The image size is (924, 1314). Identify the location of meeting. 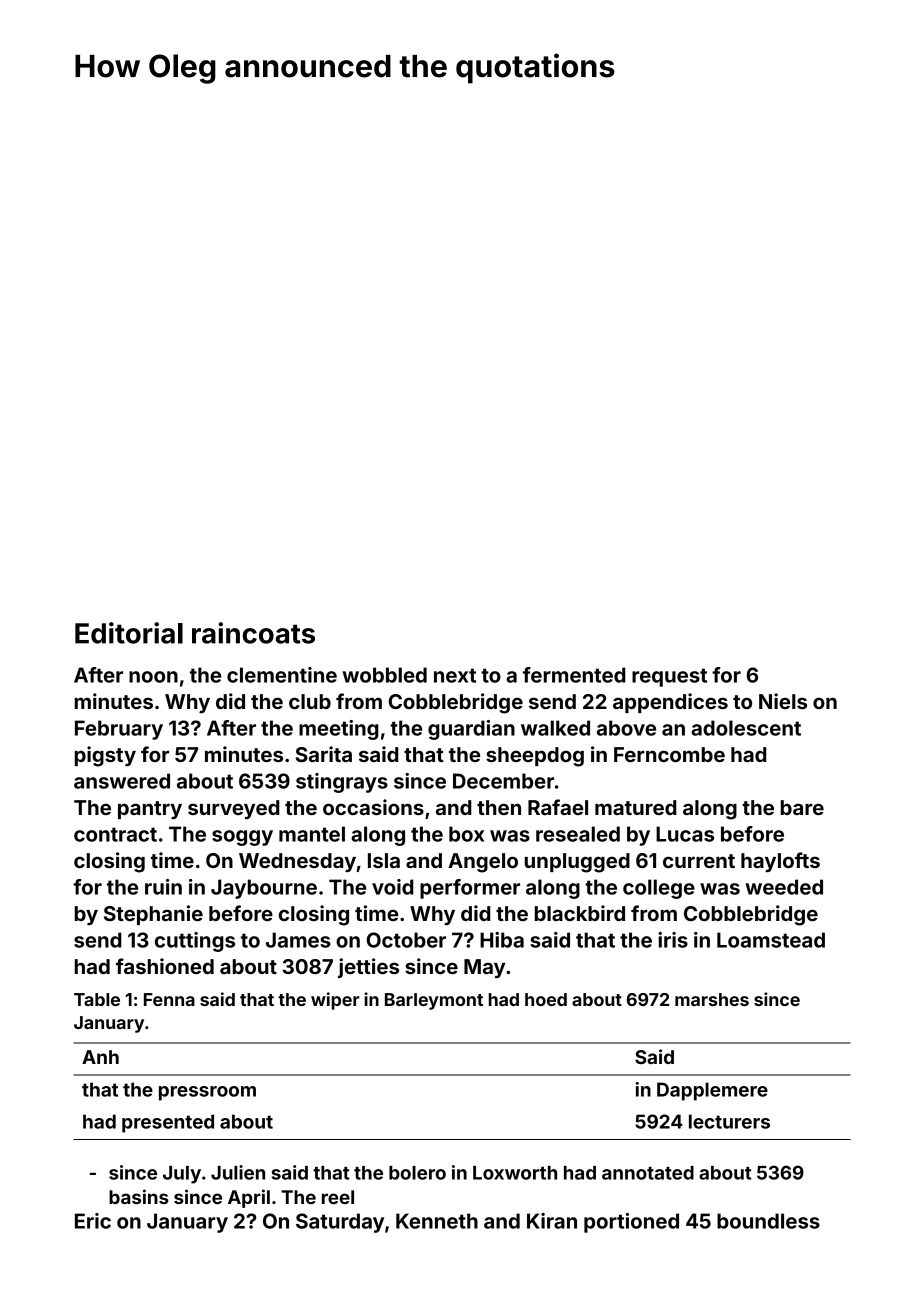
(339, 730).
